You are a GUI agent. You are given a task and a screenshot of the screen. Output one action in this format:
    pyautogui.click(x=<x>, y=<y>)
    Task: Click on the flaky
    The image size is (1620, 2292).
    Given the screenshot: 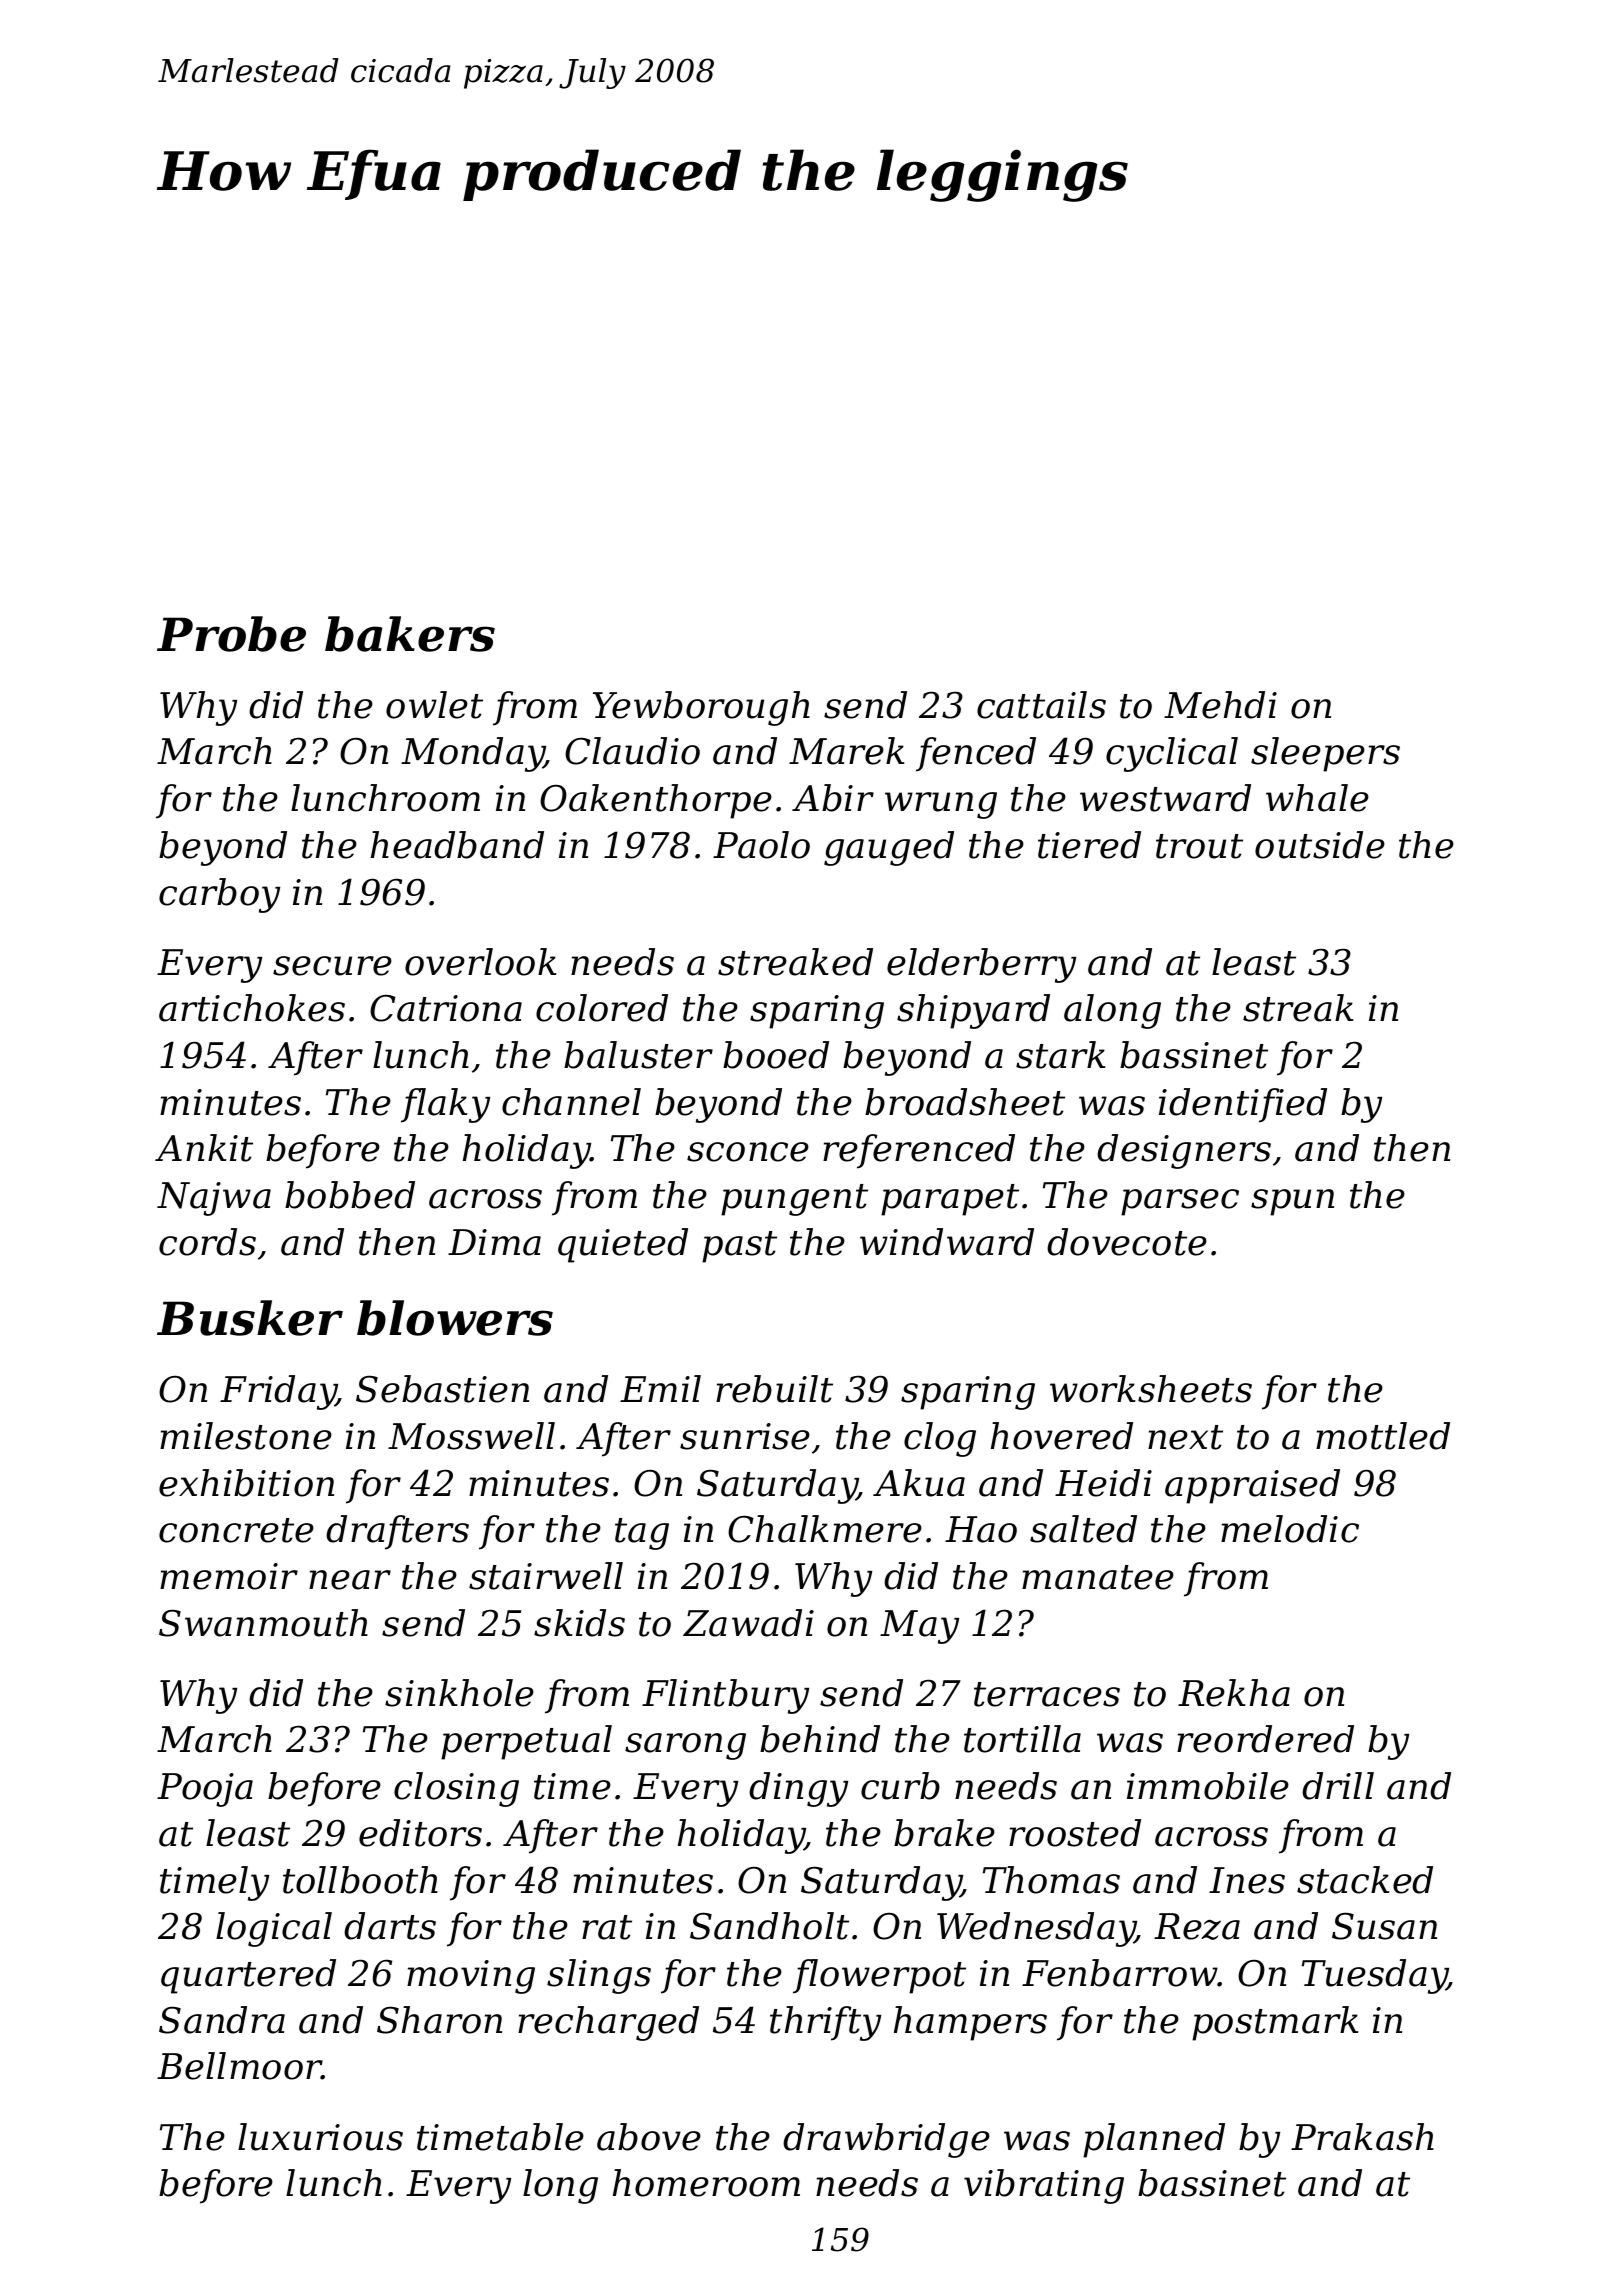 What is the action you would take?
    pyautogui.click(x=445, y=1105)
